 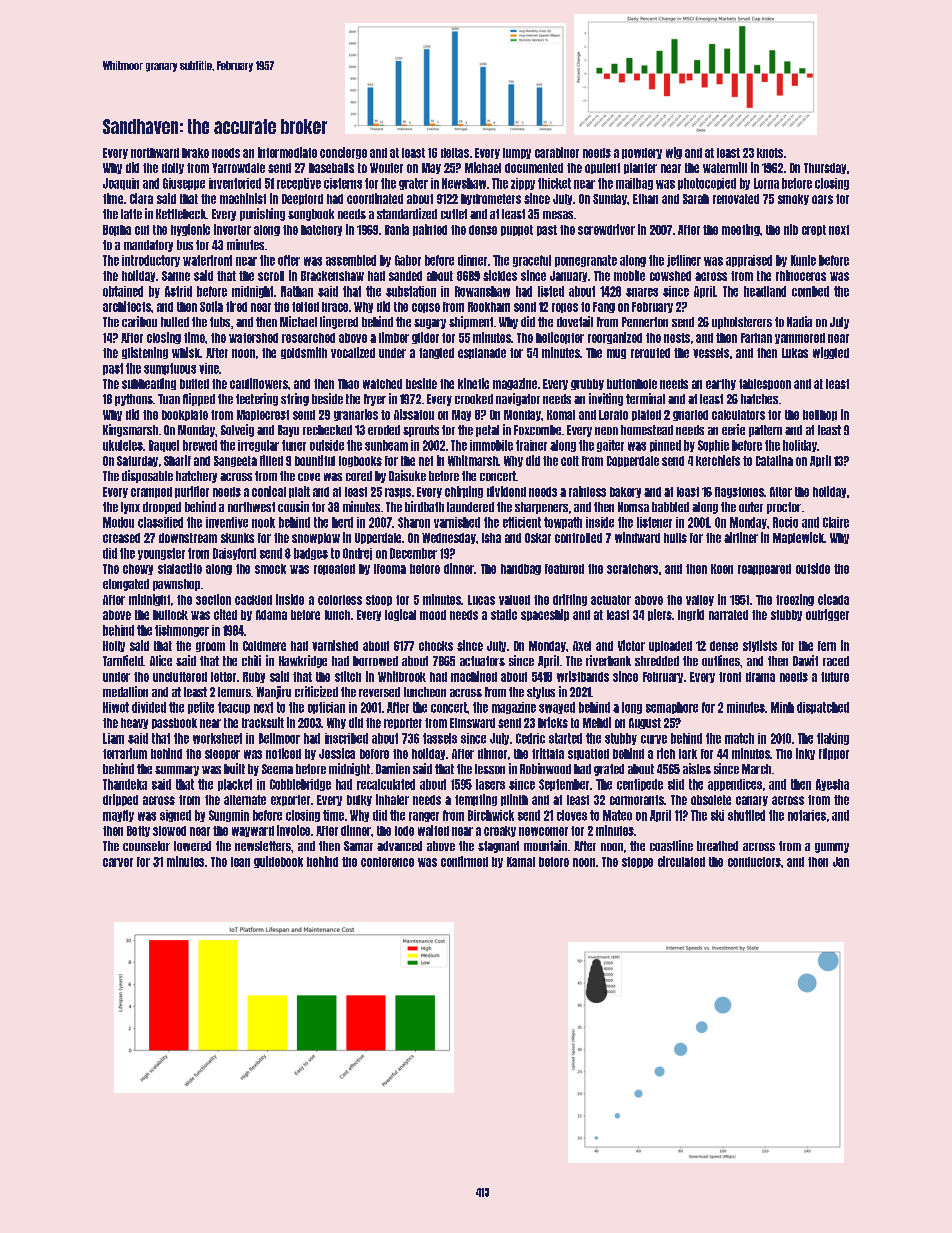 What do you see at coordinates (283, 753) in the screenshot?
I see `noticed` at bounding box center [283, 753].
